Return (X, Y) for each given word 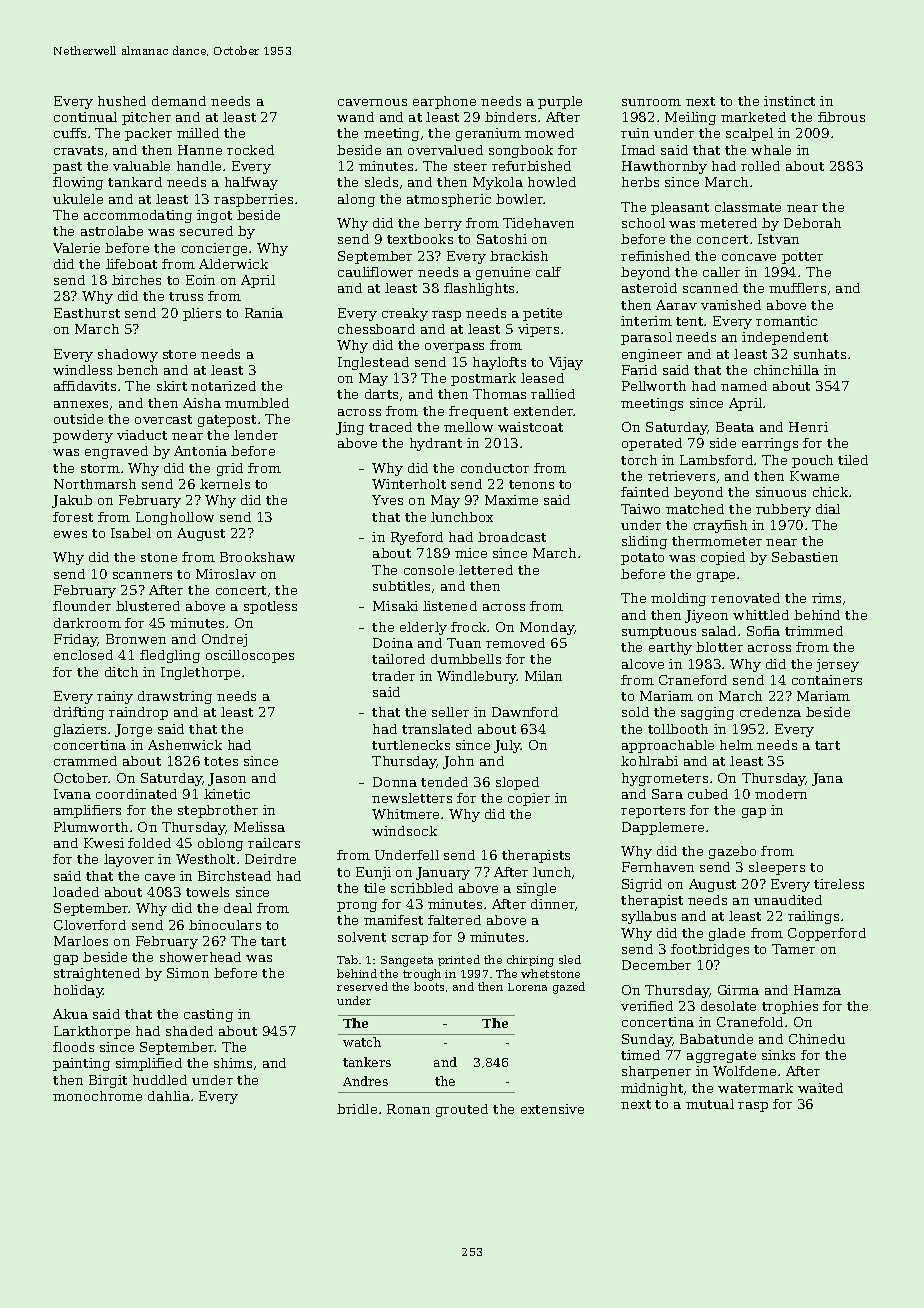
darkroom (87, 623)
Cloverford (90, 925)
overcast (163, 419)
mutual (710, 1104)
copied (723, 558)
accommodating (138, 216)
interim (646, 321)
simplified (149, 1064)
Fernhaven (658, 867)
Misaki (395, 606)
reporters (653, 812)
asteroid (649, 288)
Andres (365, 1081)
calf (548, 272)
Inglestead (373, 363)
